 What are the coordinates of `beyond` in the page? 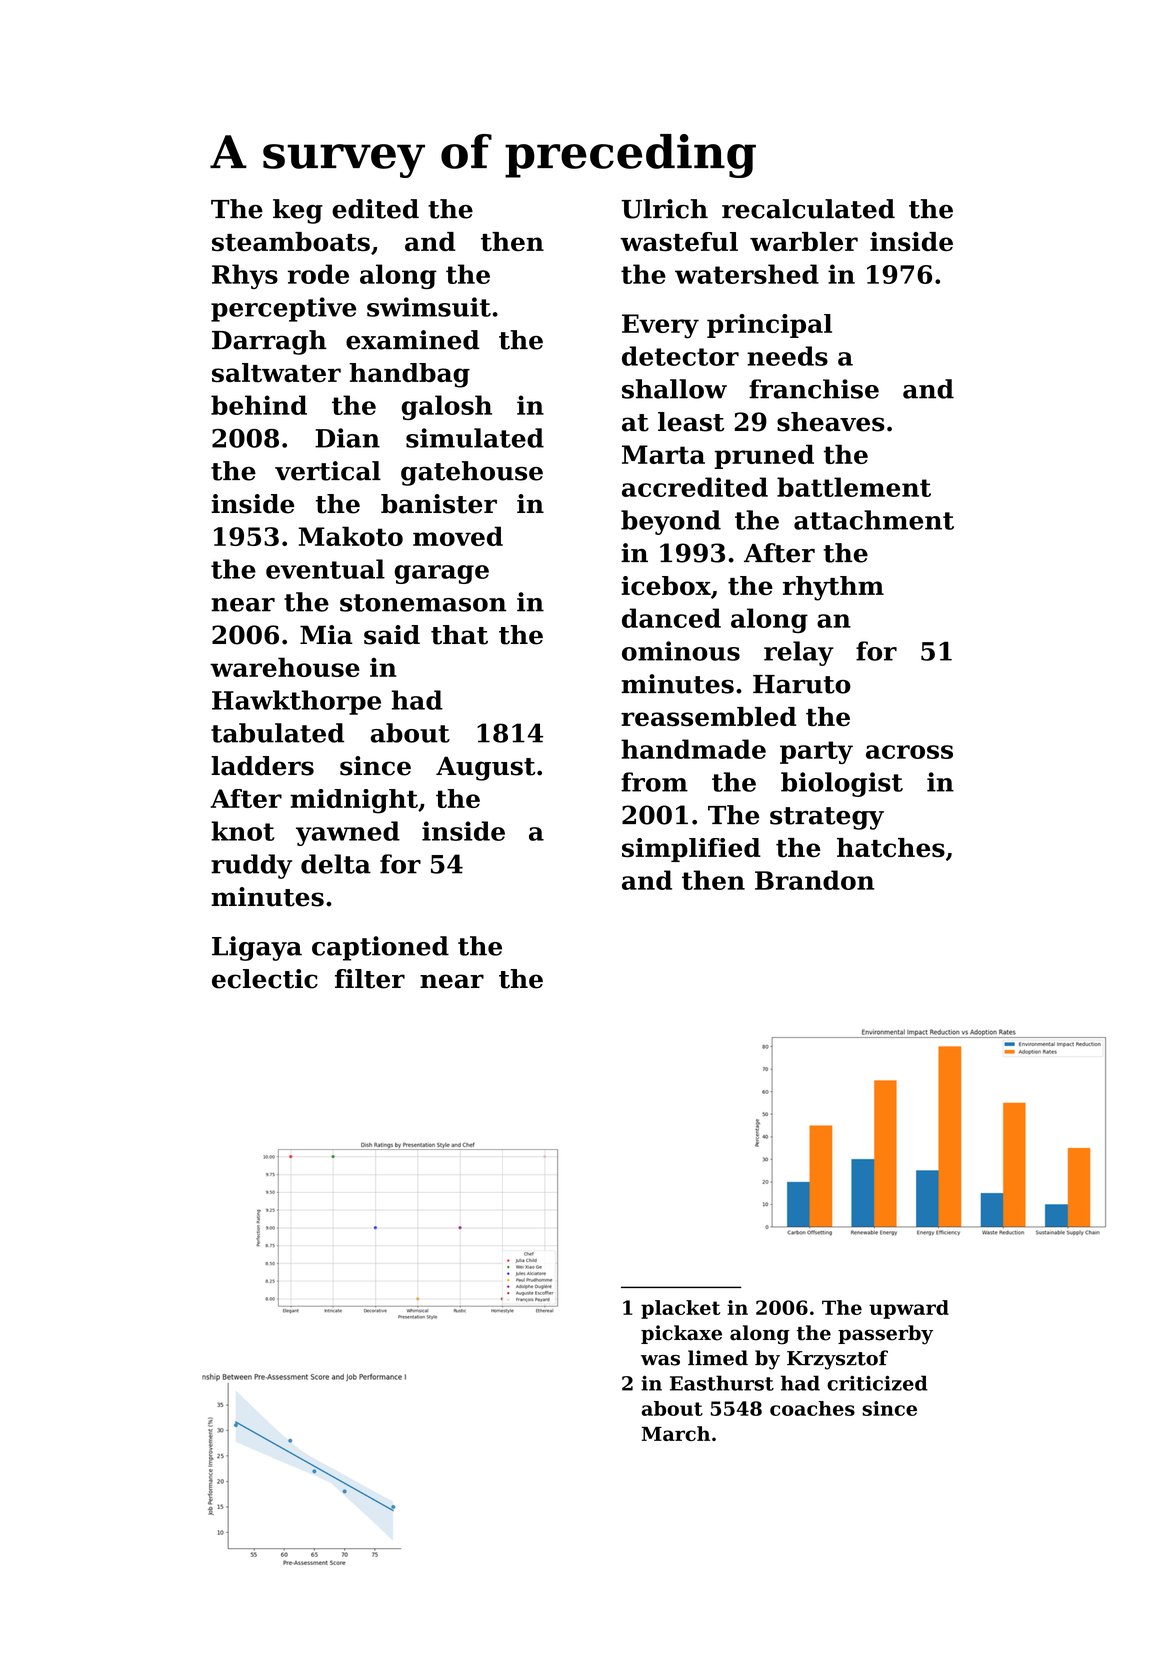 It's located at (671, 522).
